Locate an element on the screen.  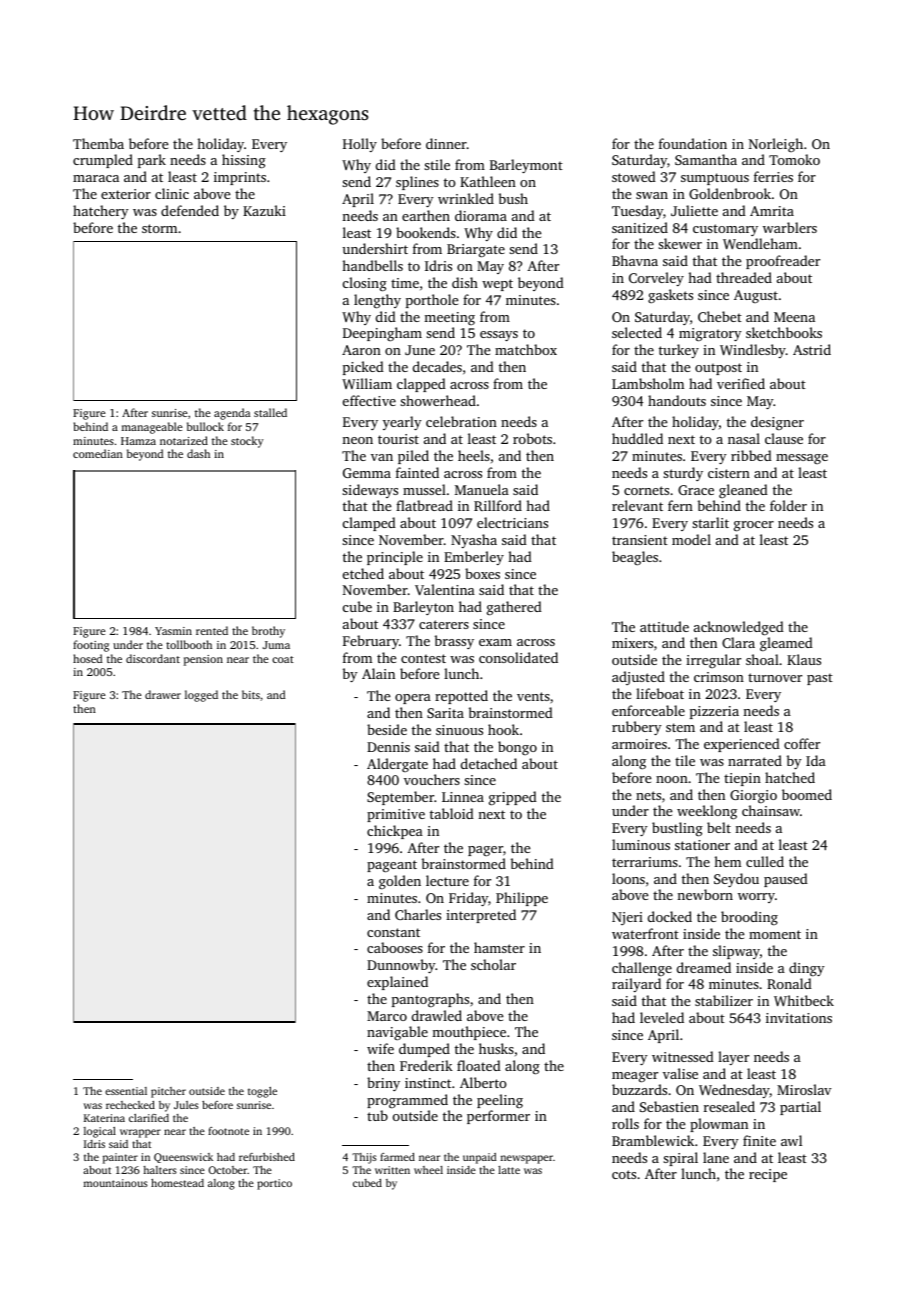
Manuela is located at coordinates (482, 489).
